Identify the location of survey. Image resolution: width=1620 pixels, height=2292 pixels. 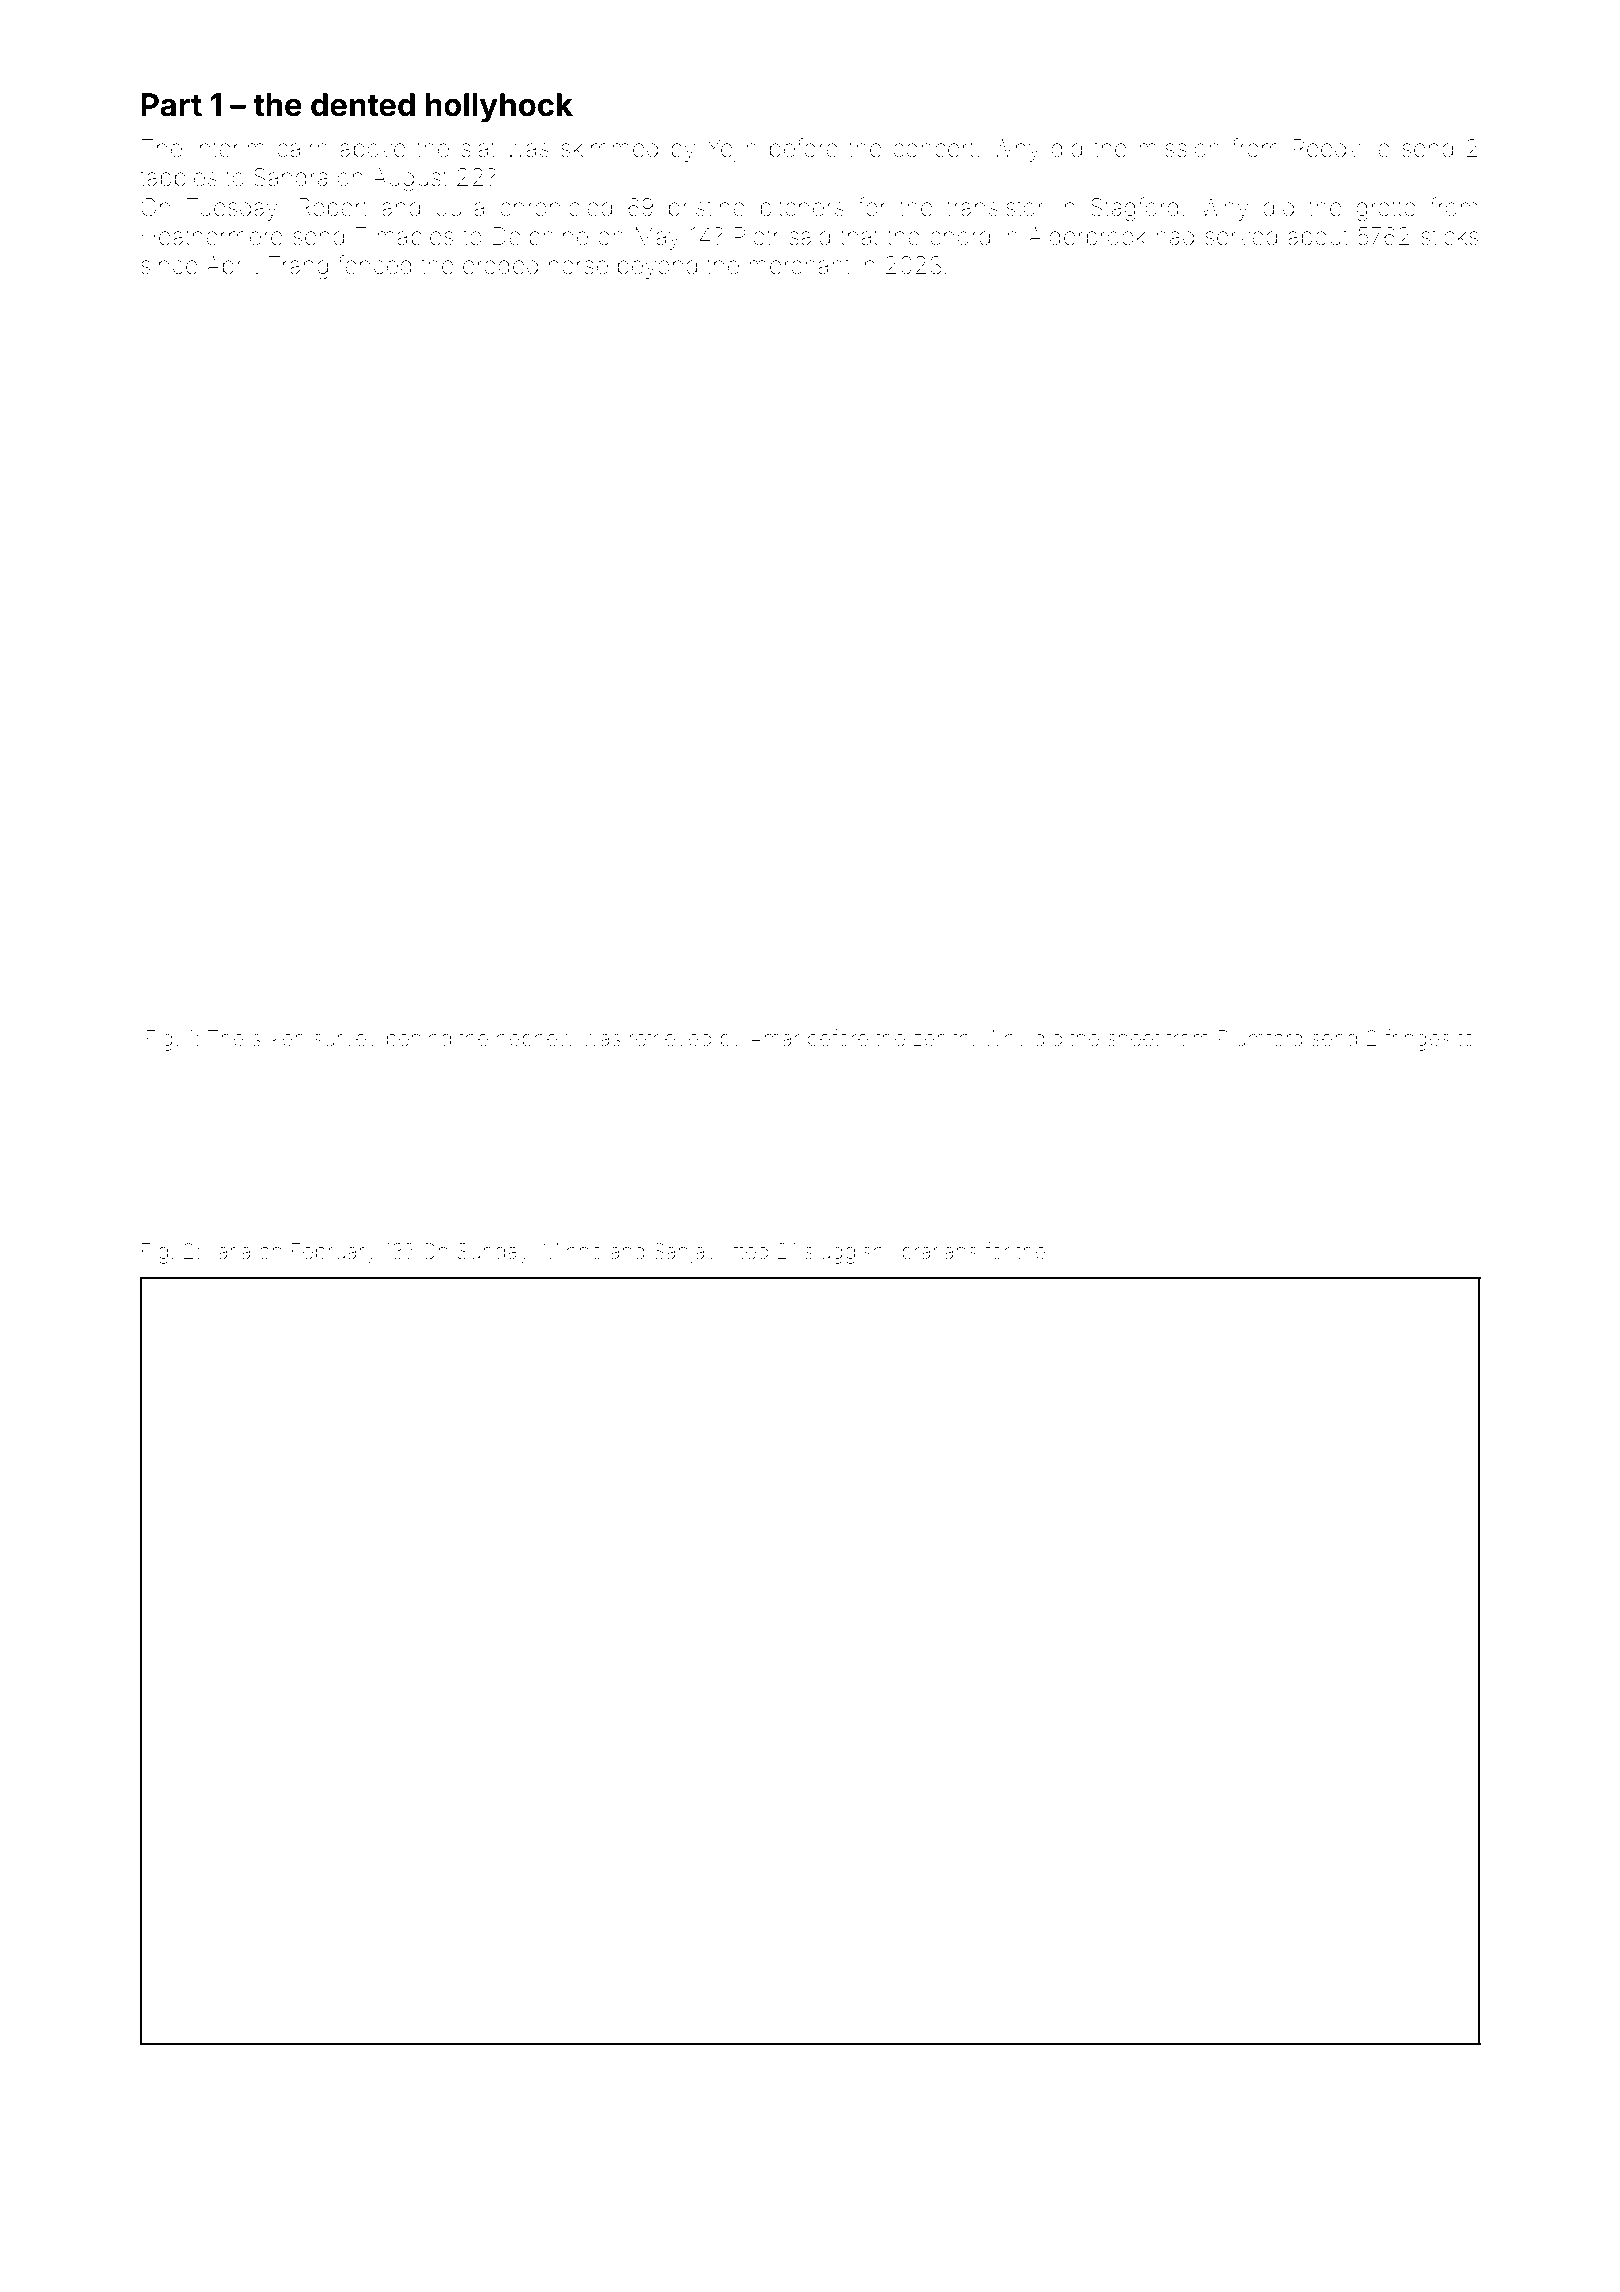
(346, 1042).
